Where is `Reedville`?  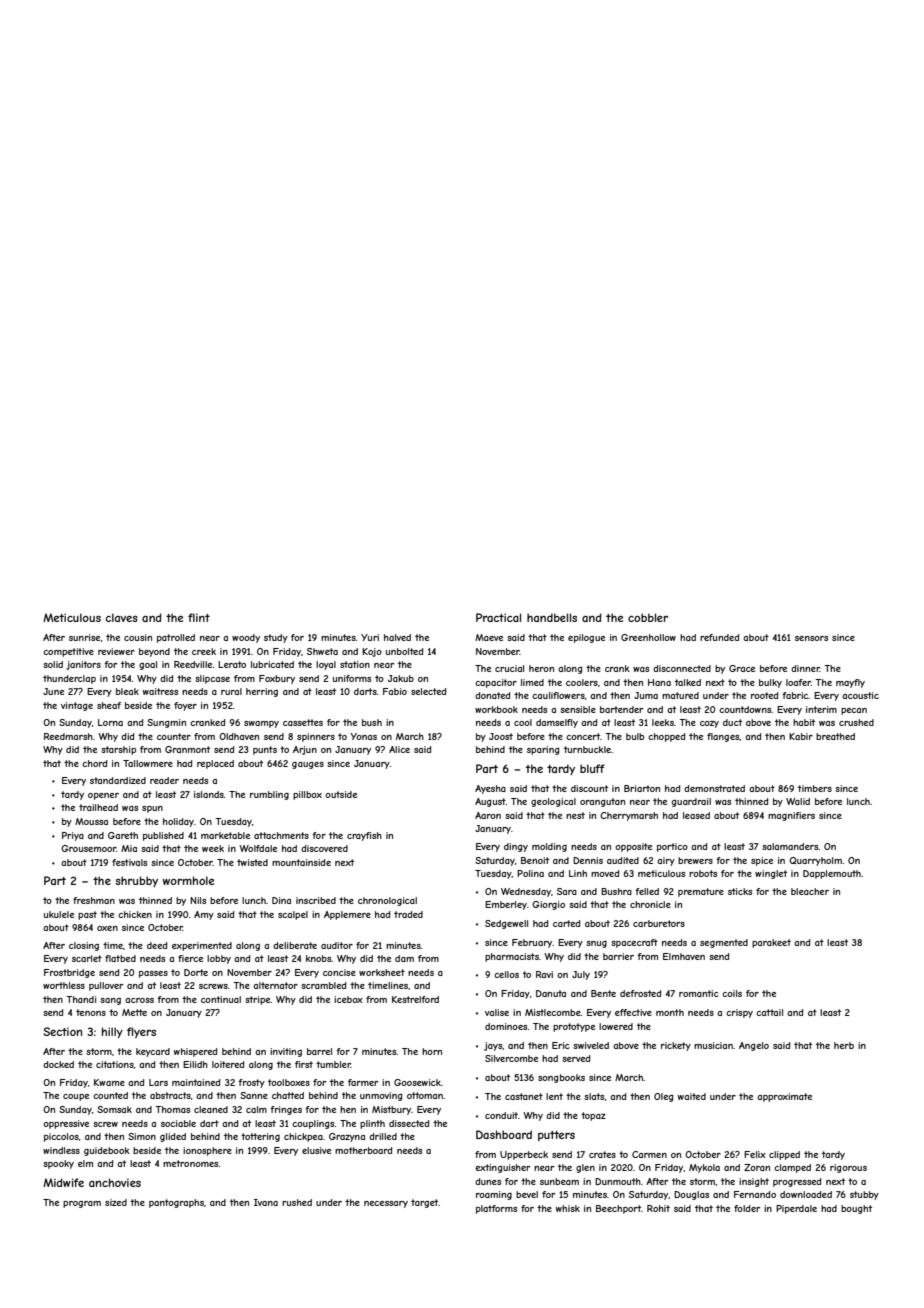
Reedville is located at coordinates (193, 664).
